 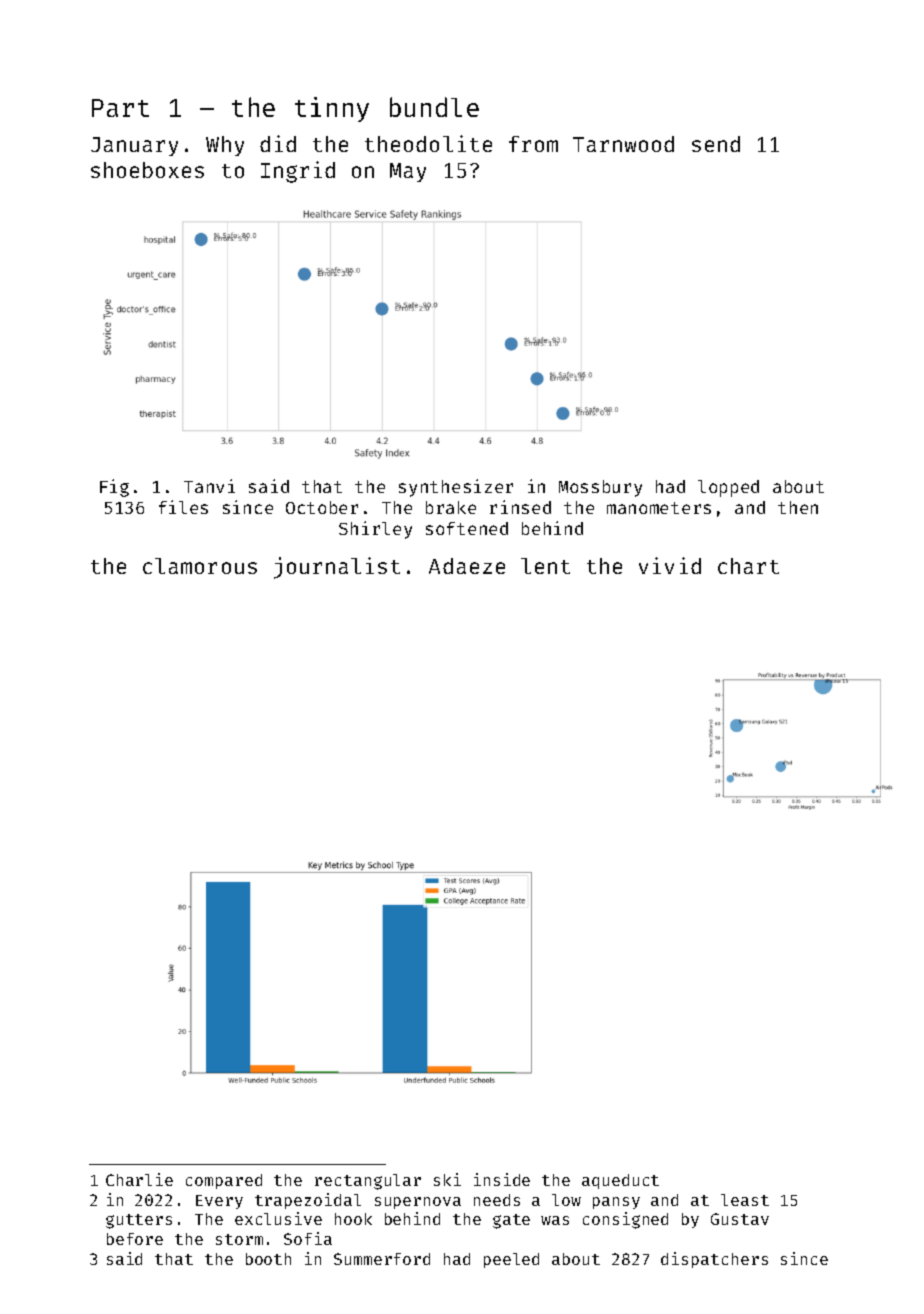 I want to click on Part, so click(x=120, y=108).
